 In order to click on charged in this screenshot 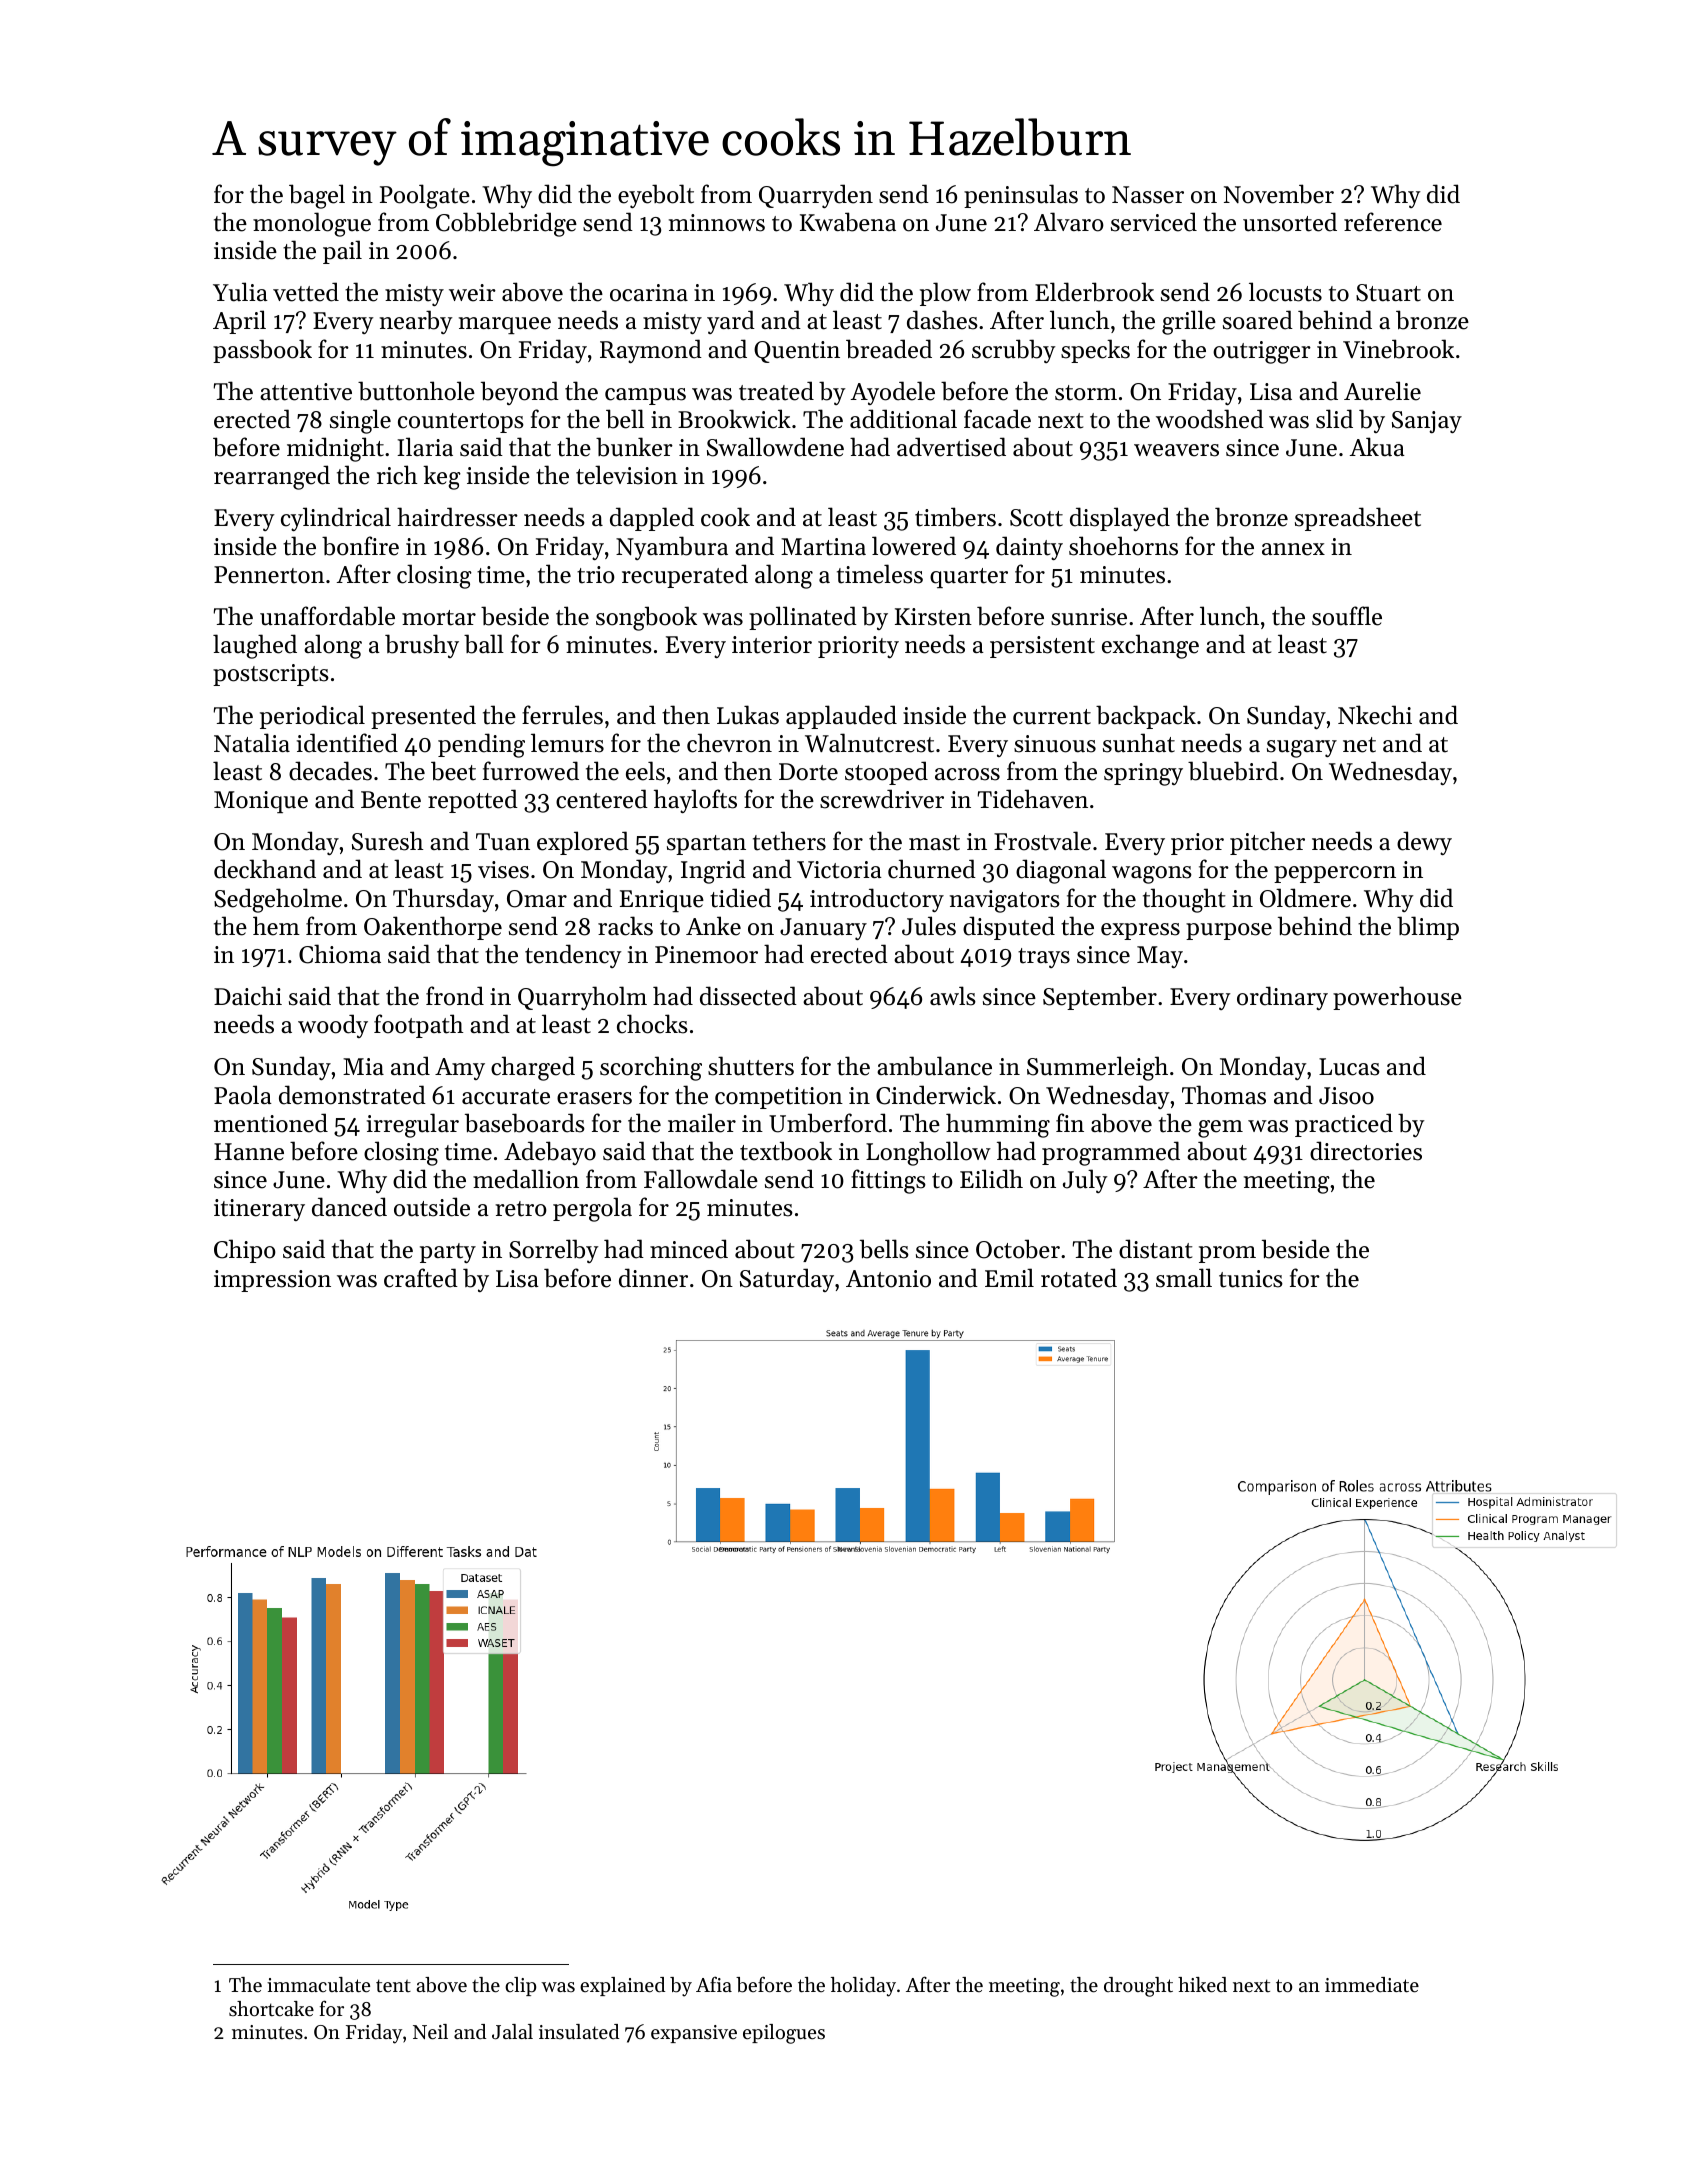, I will do `click(533, 1068)`.
